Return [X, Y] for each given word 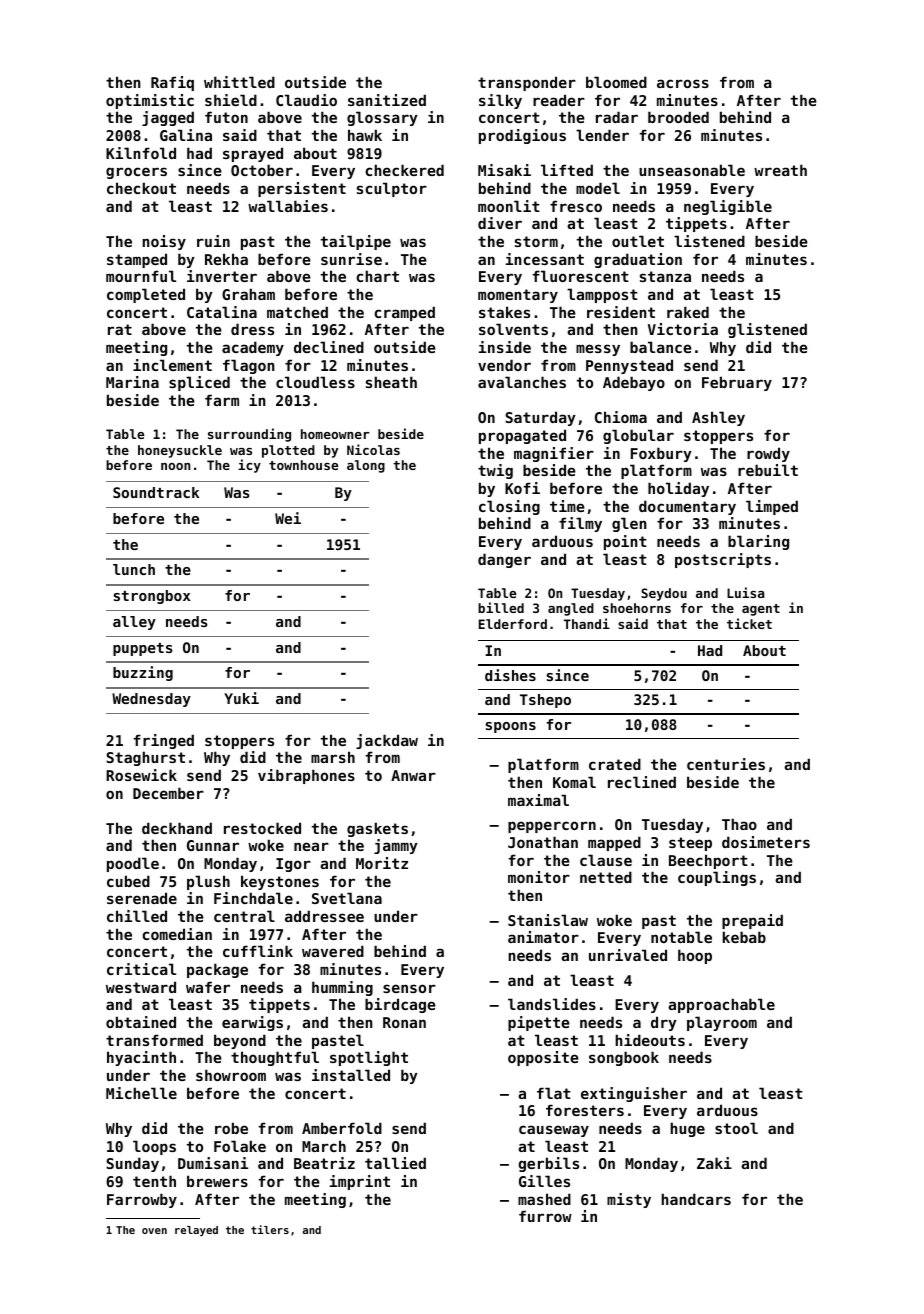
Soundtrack [156, 492]
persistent [302, 189]
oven [154, 1231]
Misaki [504, 170]
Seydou [664, 594]
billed [501, 607]
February [737, 383]
